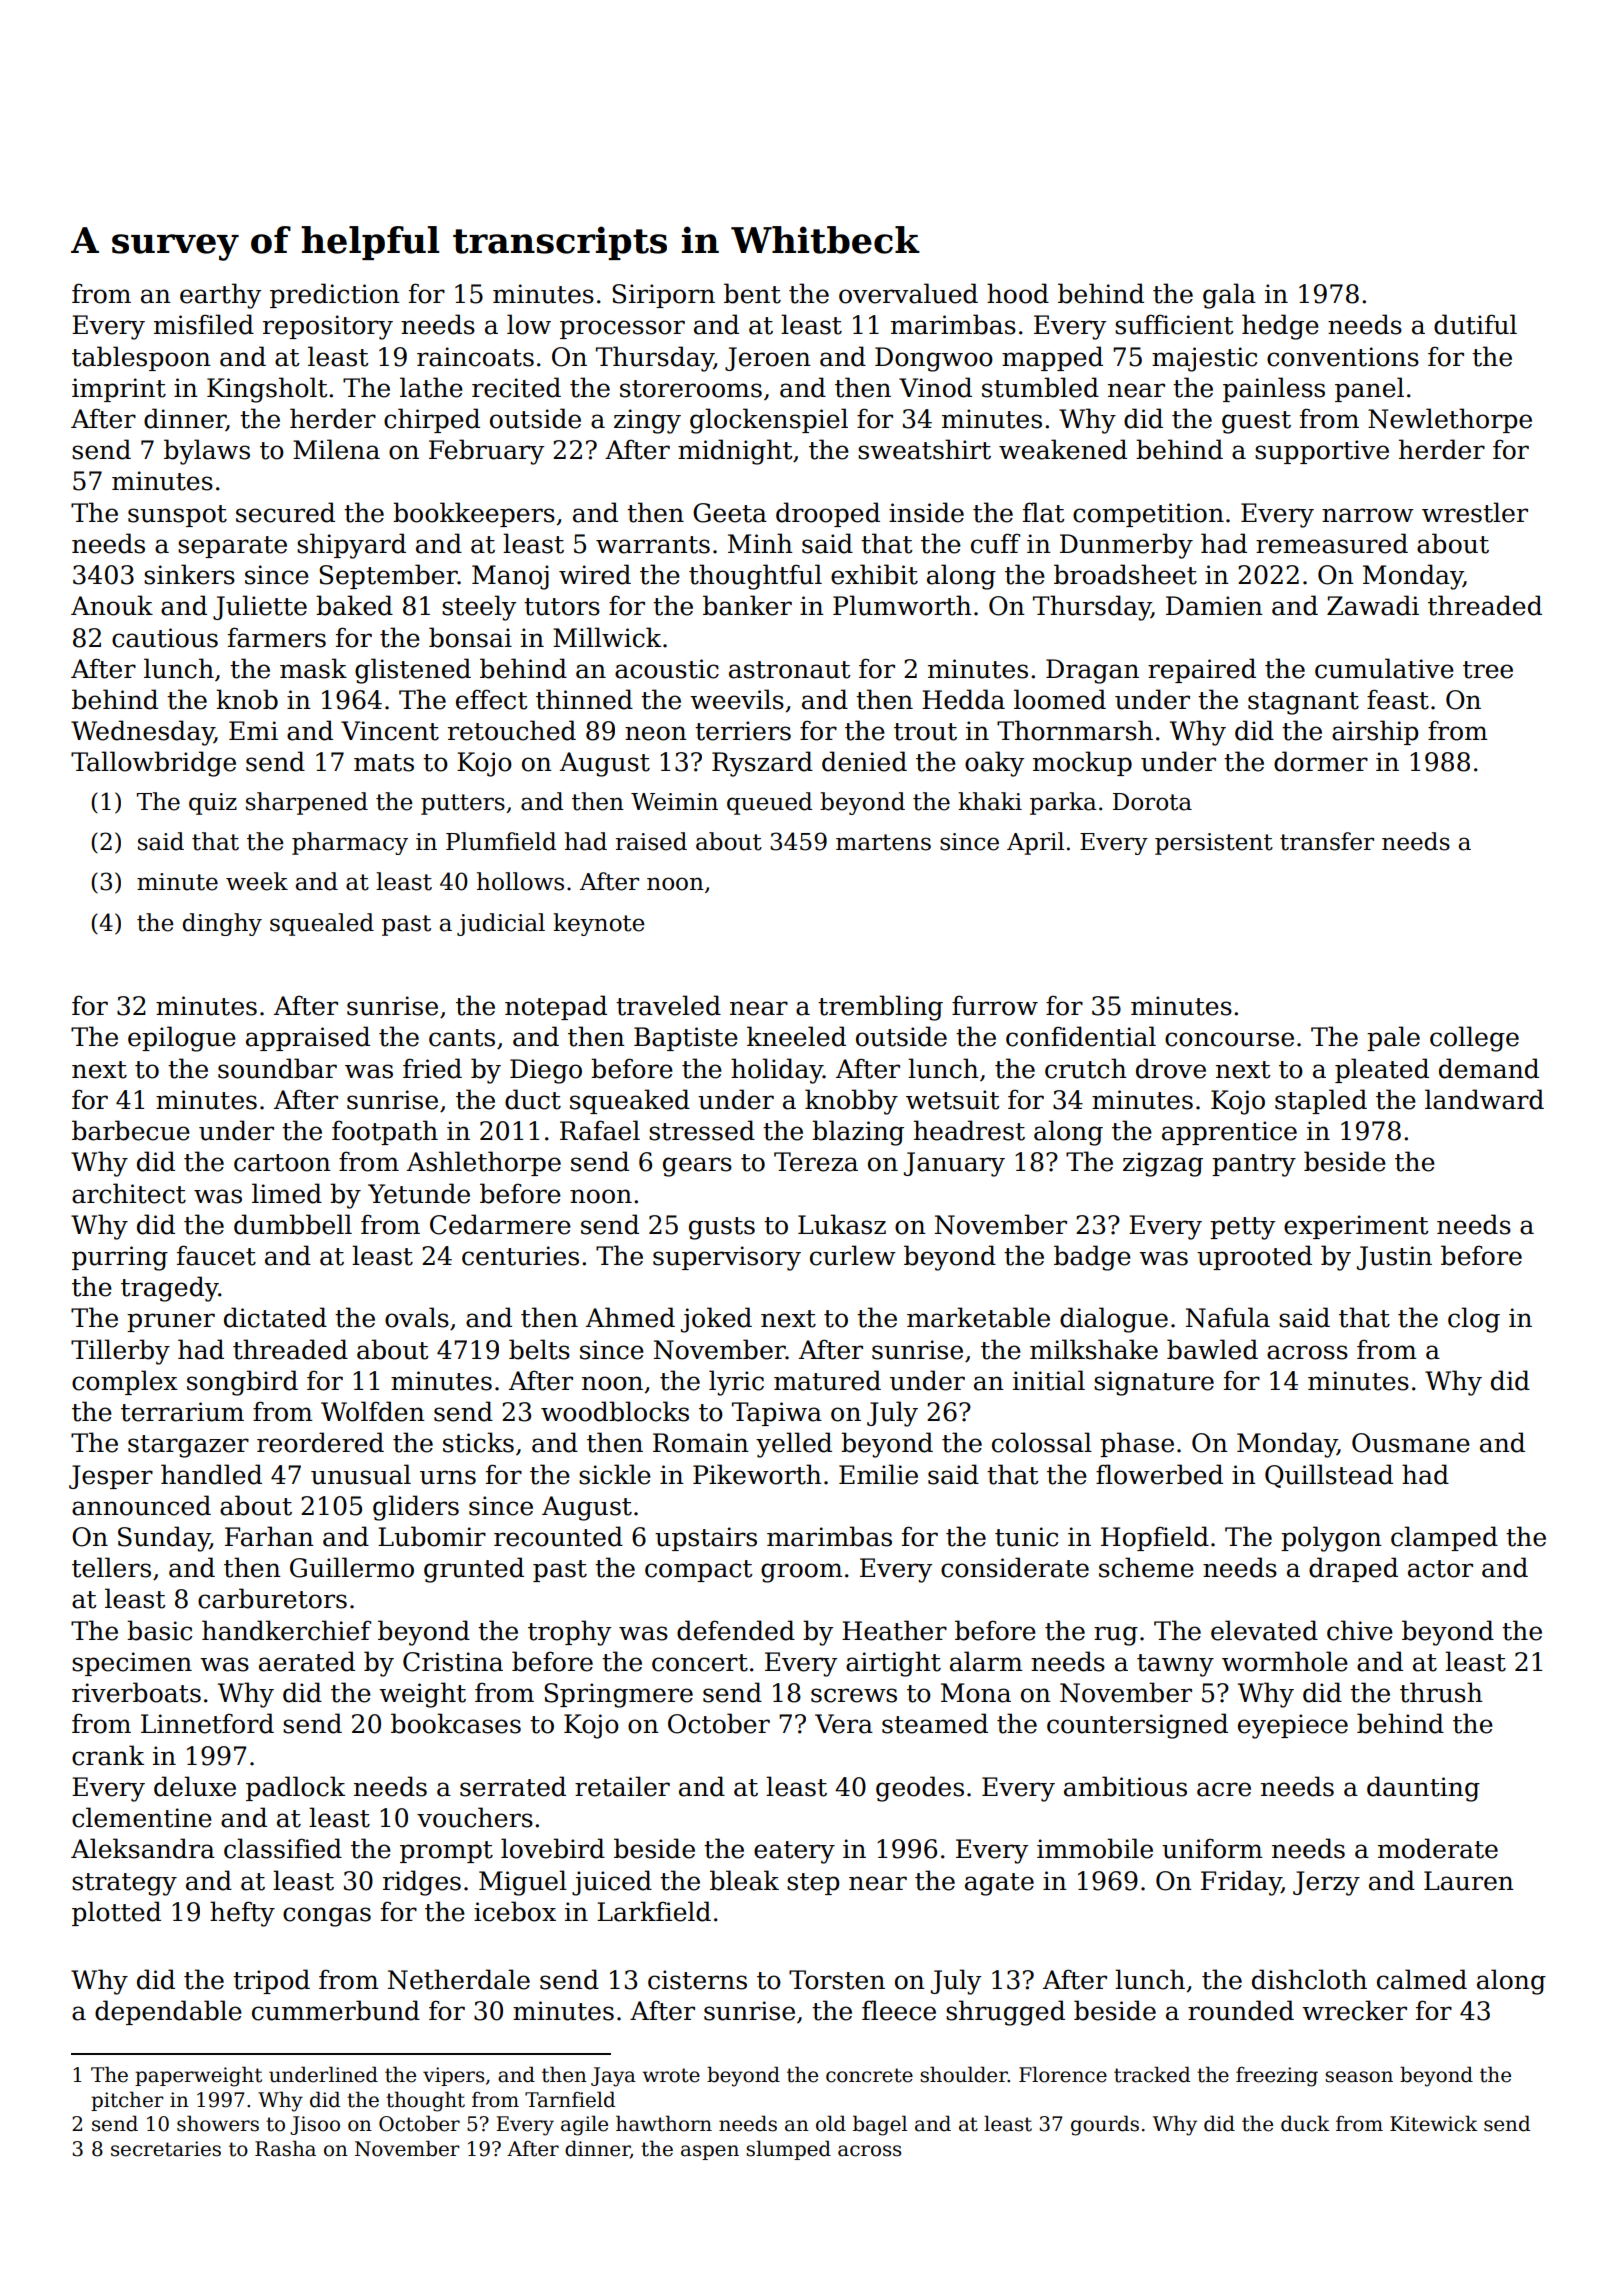  Describe the element at coordinates (142, 733) in the page. I see `Wednesday` at that location.
